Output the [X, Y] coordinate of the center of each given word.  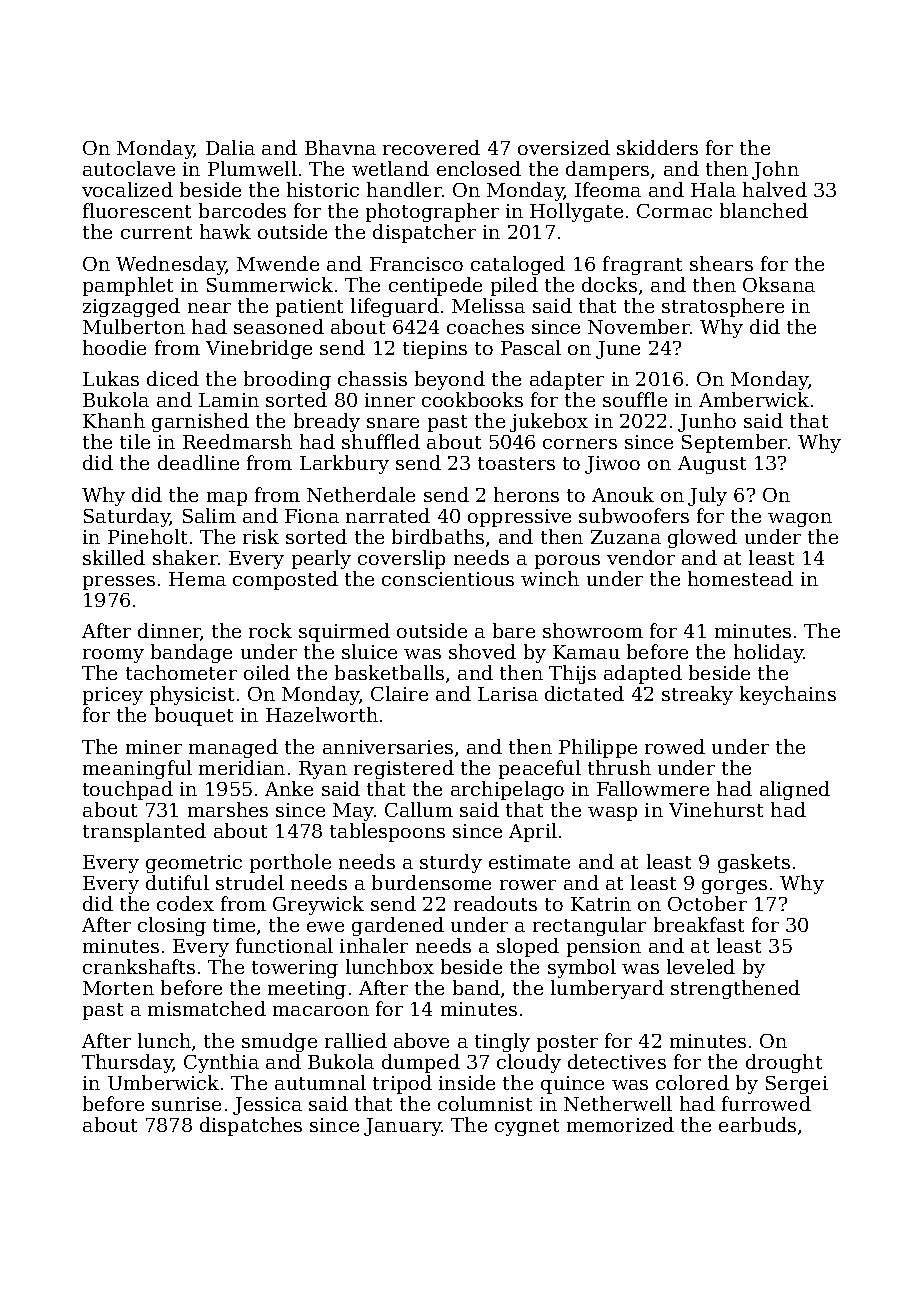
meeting [307, 990]
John [775, 170]
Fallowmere [653, 788]
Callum [419, 809]
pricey [113, 696]
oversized [564, 147]
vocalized [127, 189]
